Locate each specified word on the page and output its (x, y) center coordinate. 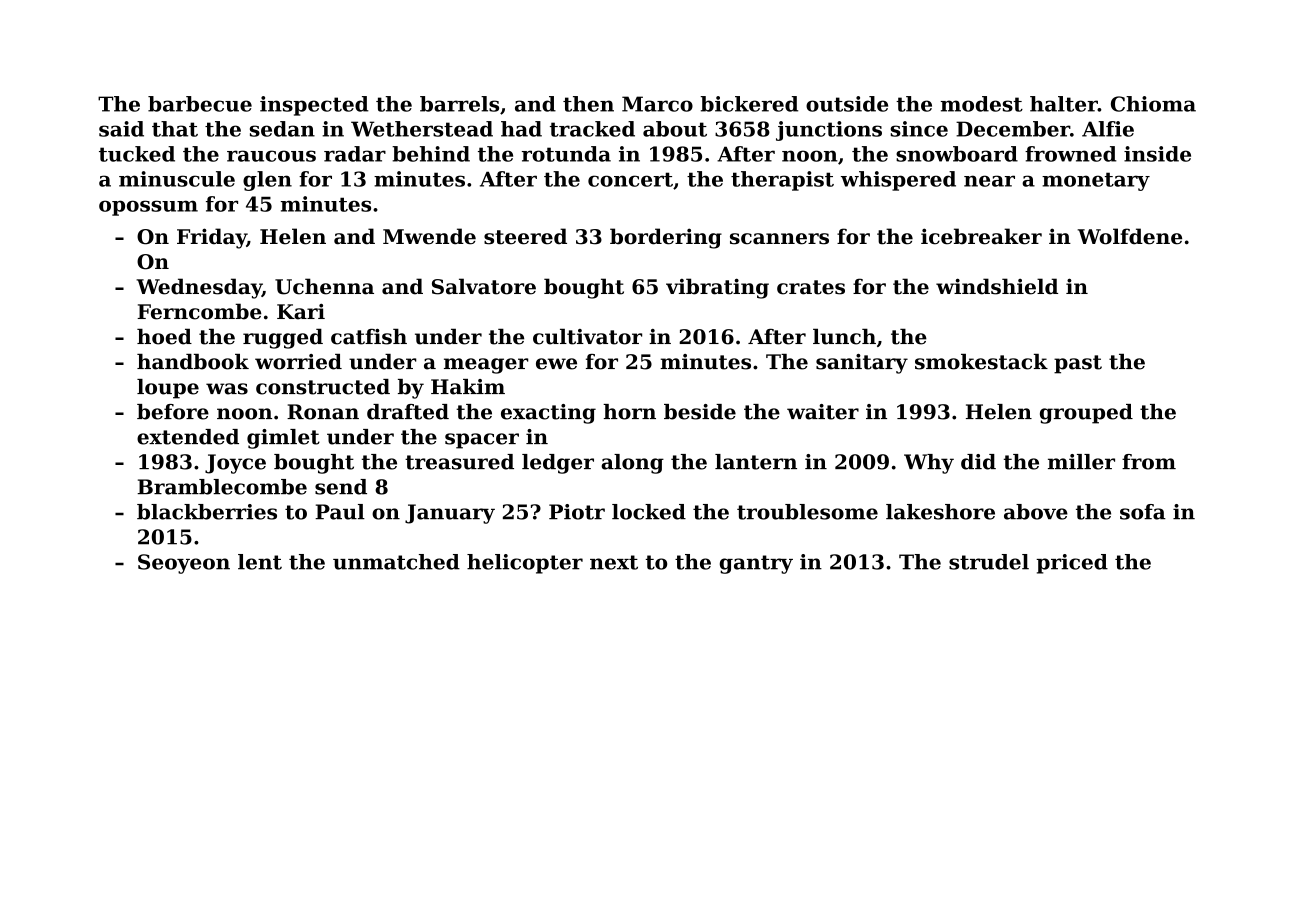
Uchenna (324, 286)
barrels (459, 104)
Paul (340, 512)
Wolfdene (1130, 236)
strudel (989, 562)
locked (649, 512)
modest (982, 104)
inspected (314, 106)
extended (188, 437)
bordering (666, 238)
